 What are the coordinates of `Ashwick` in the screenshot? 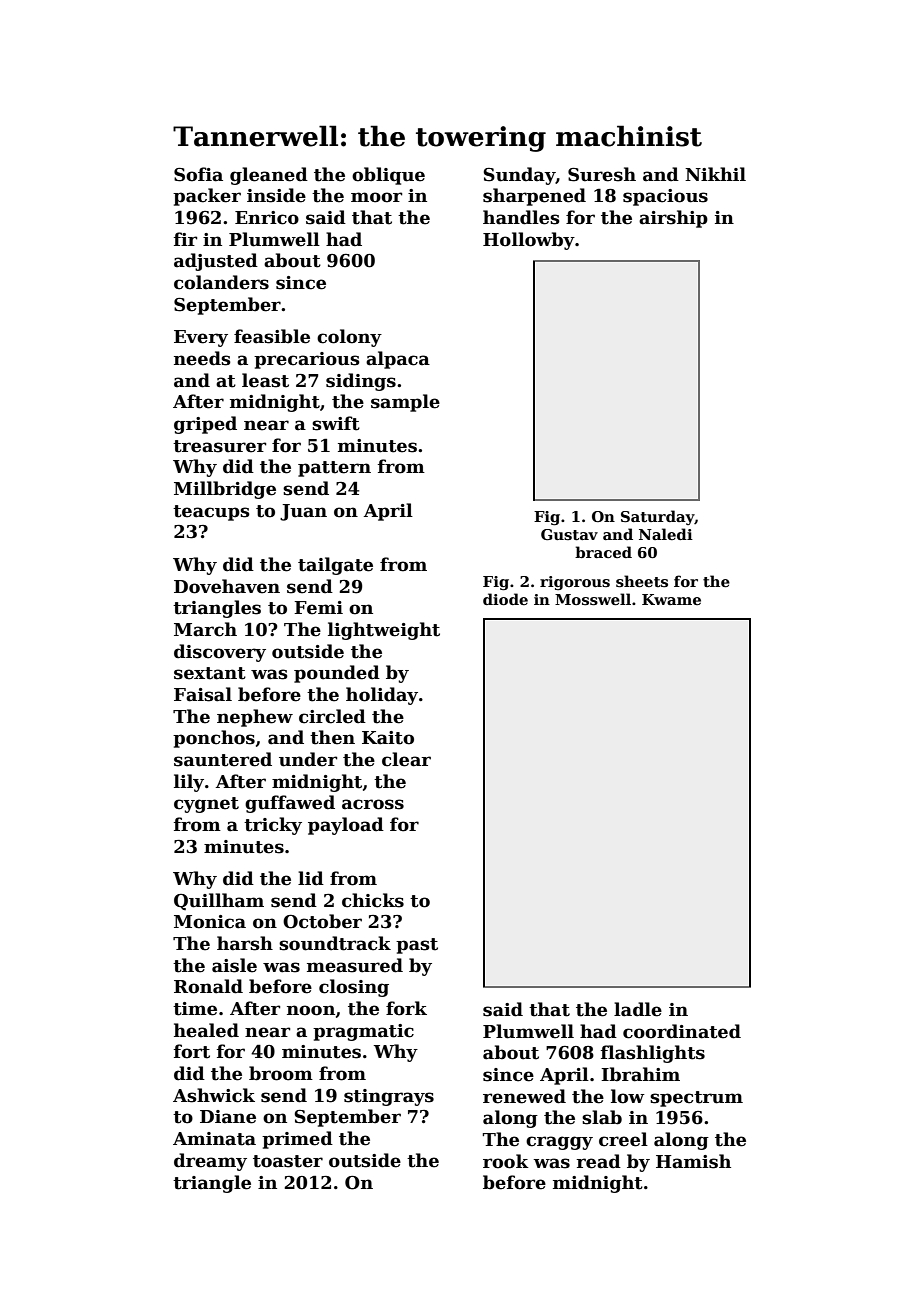 It's located at (214, 1095).
